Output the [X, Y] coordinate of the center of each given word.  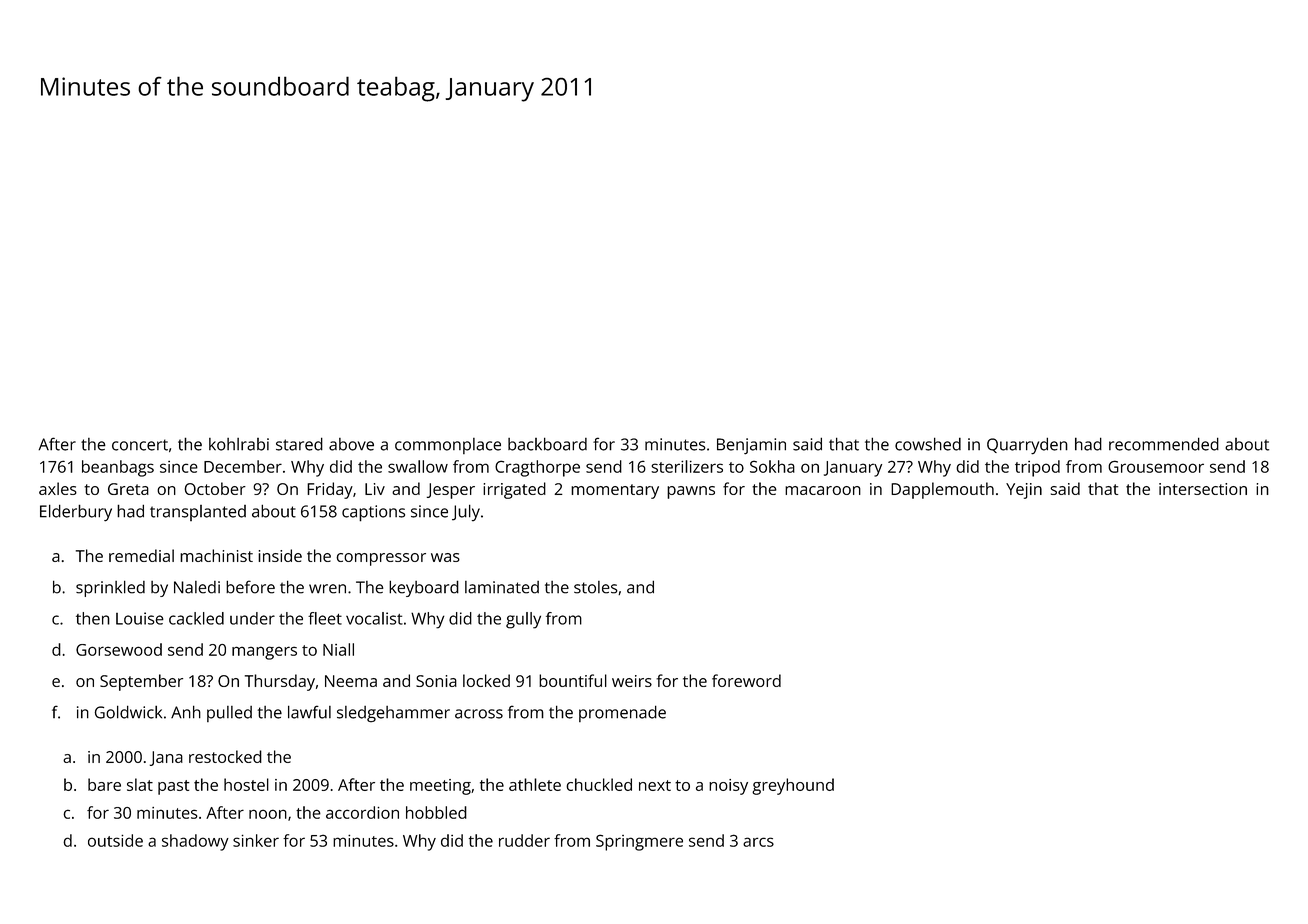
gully [523, 620]
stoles [596, 587]
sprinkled [110, 588]
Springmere [639, 842]
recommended [1164, 444]
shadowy [195, 842]
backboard [547, 444]
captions [373, 513]
